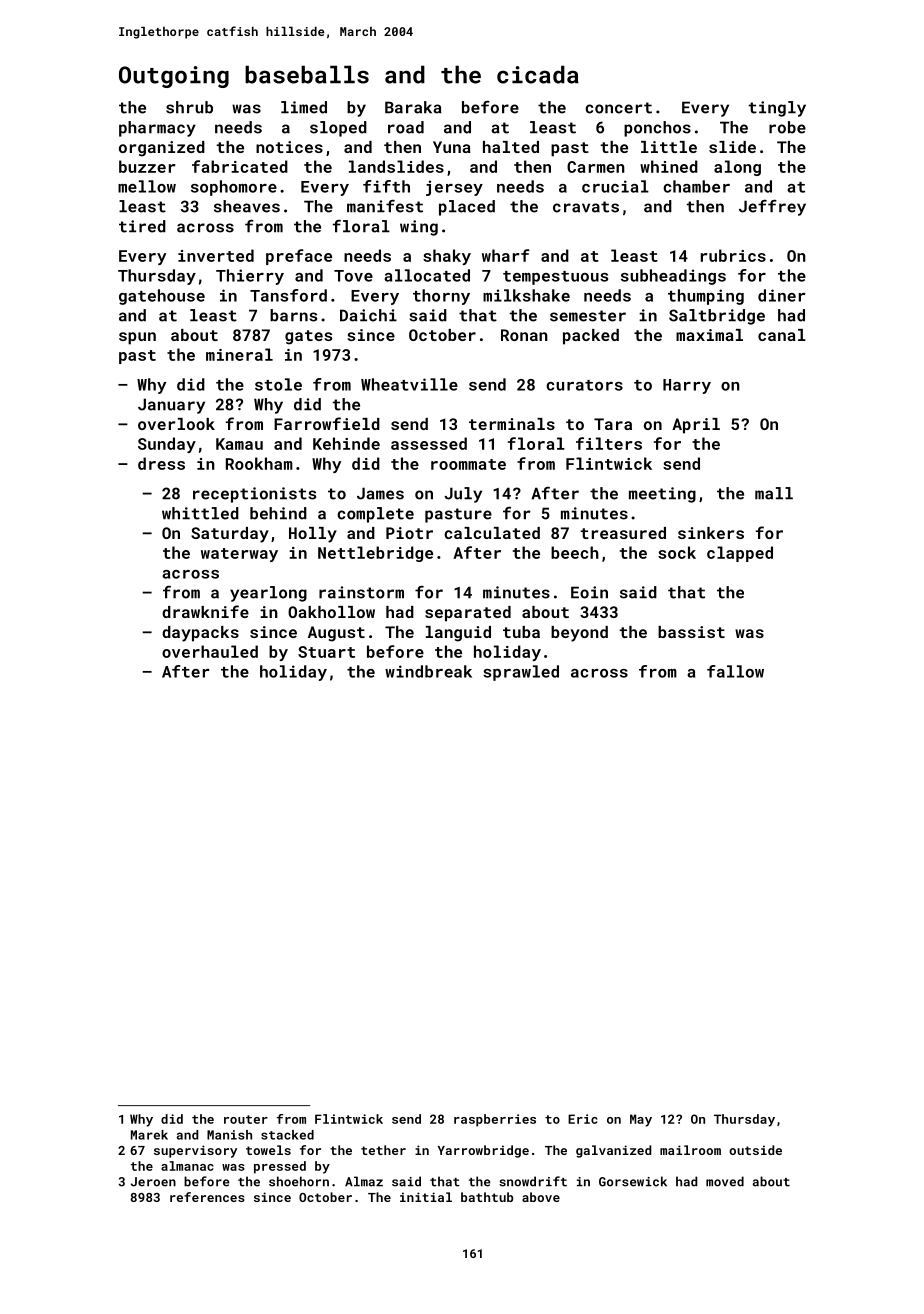  Describe the element at coordinates (409, 533) in the screenshot. I see `Piotr` at that location.
